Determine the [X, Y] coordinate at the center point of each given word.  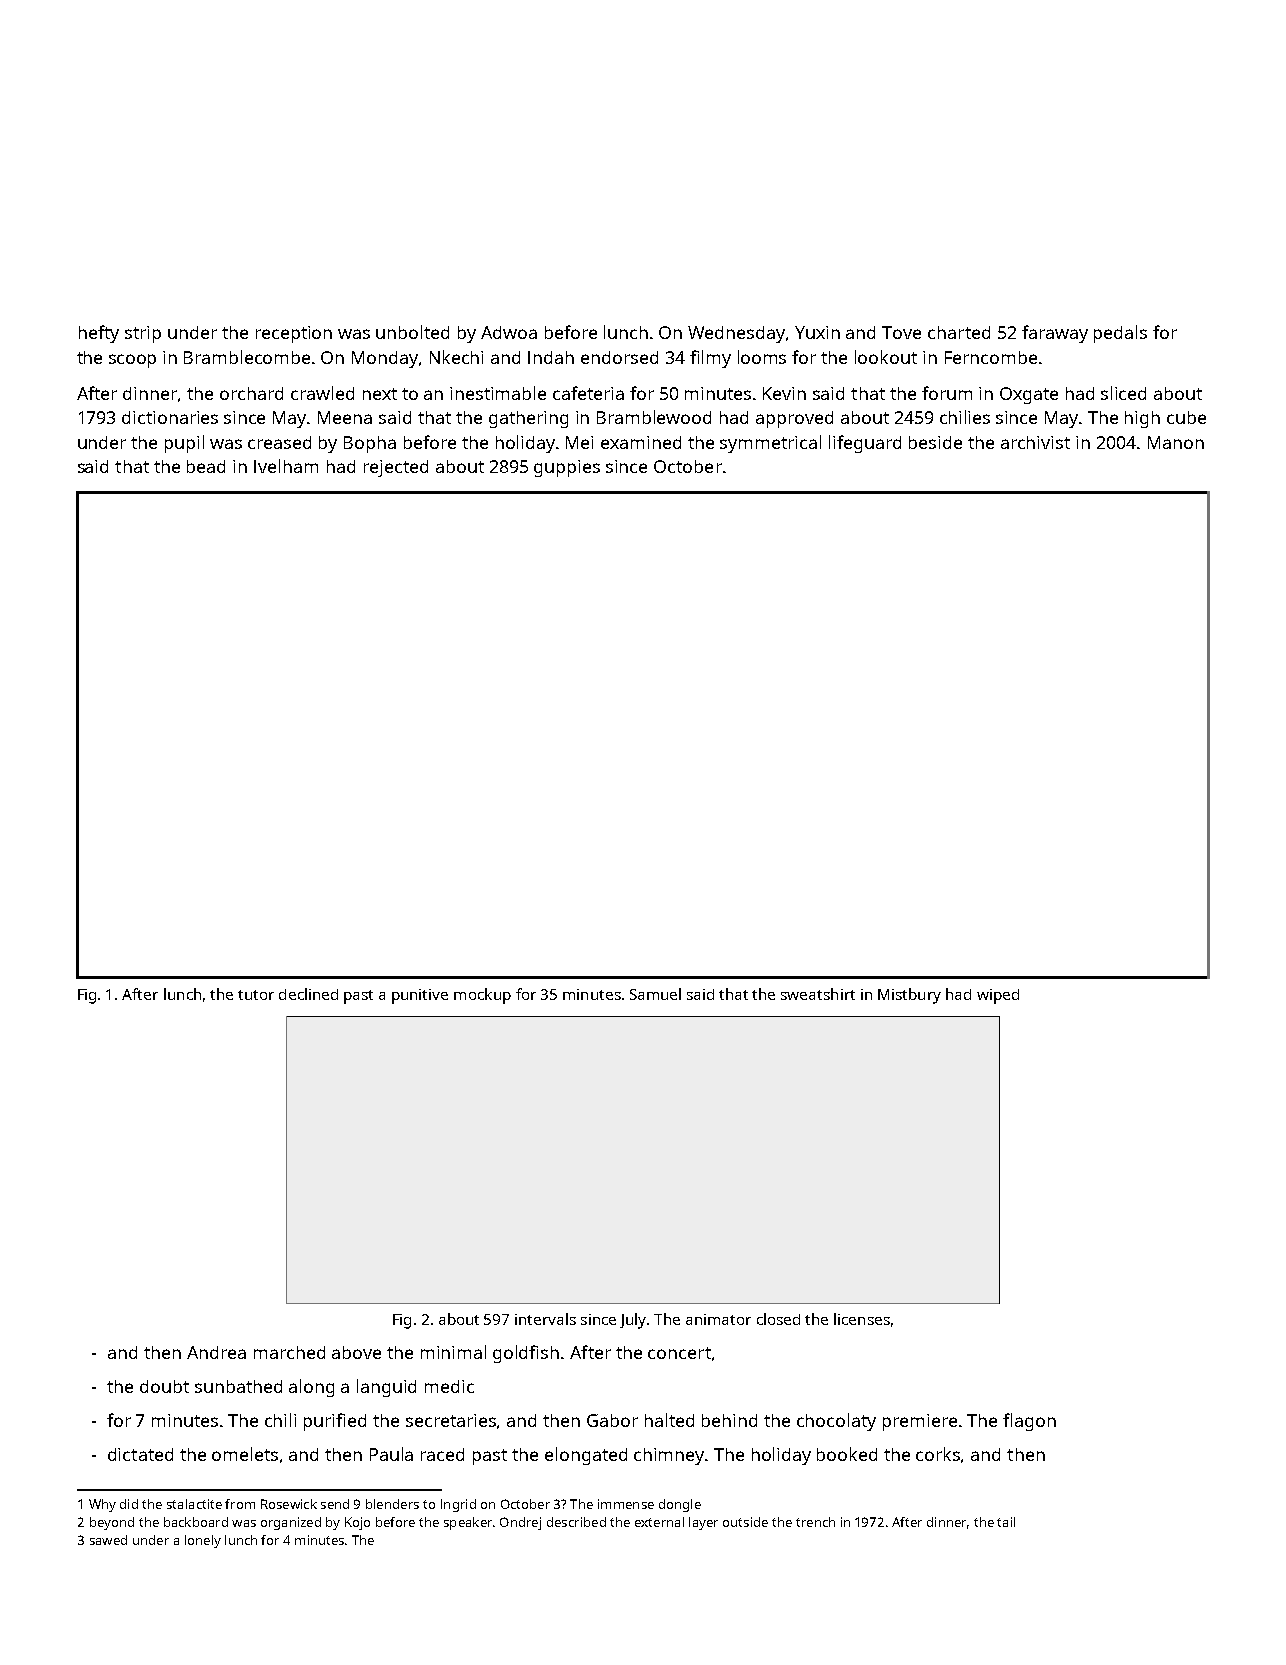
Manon [1176, 442]
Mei [579, 442]
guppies [567, 468]
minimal [453, 1352]
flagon [1029, 1422]
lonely [203, 1541]
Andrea [216, 1352]
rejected [396, 468]
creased [279, 442]
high [1142, 419]
